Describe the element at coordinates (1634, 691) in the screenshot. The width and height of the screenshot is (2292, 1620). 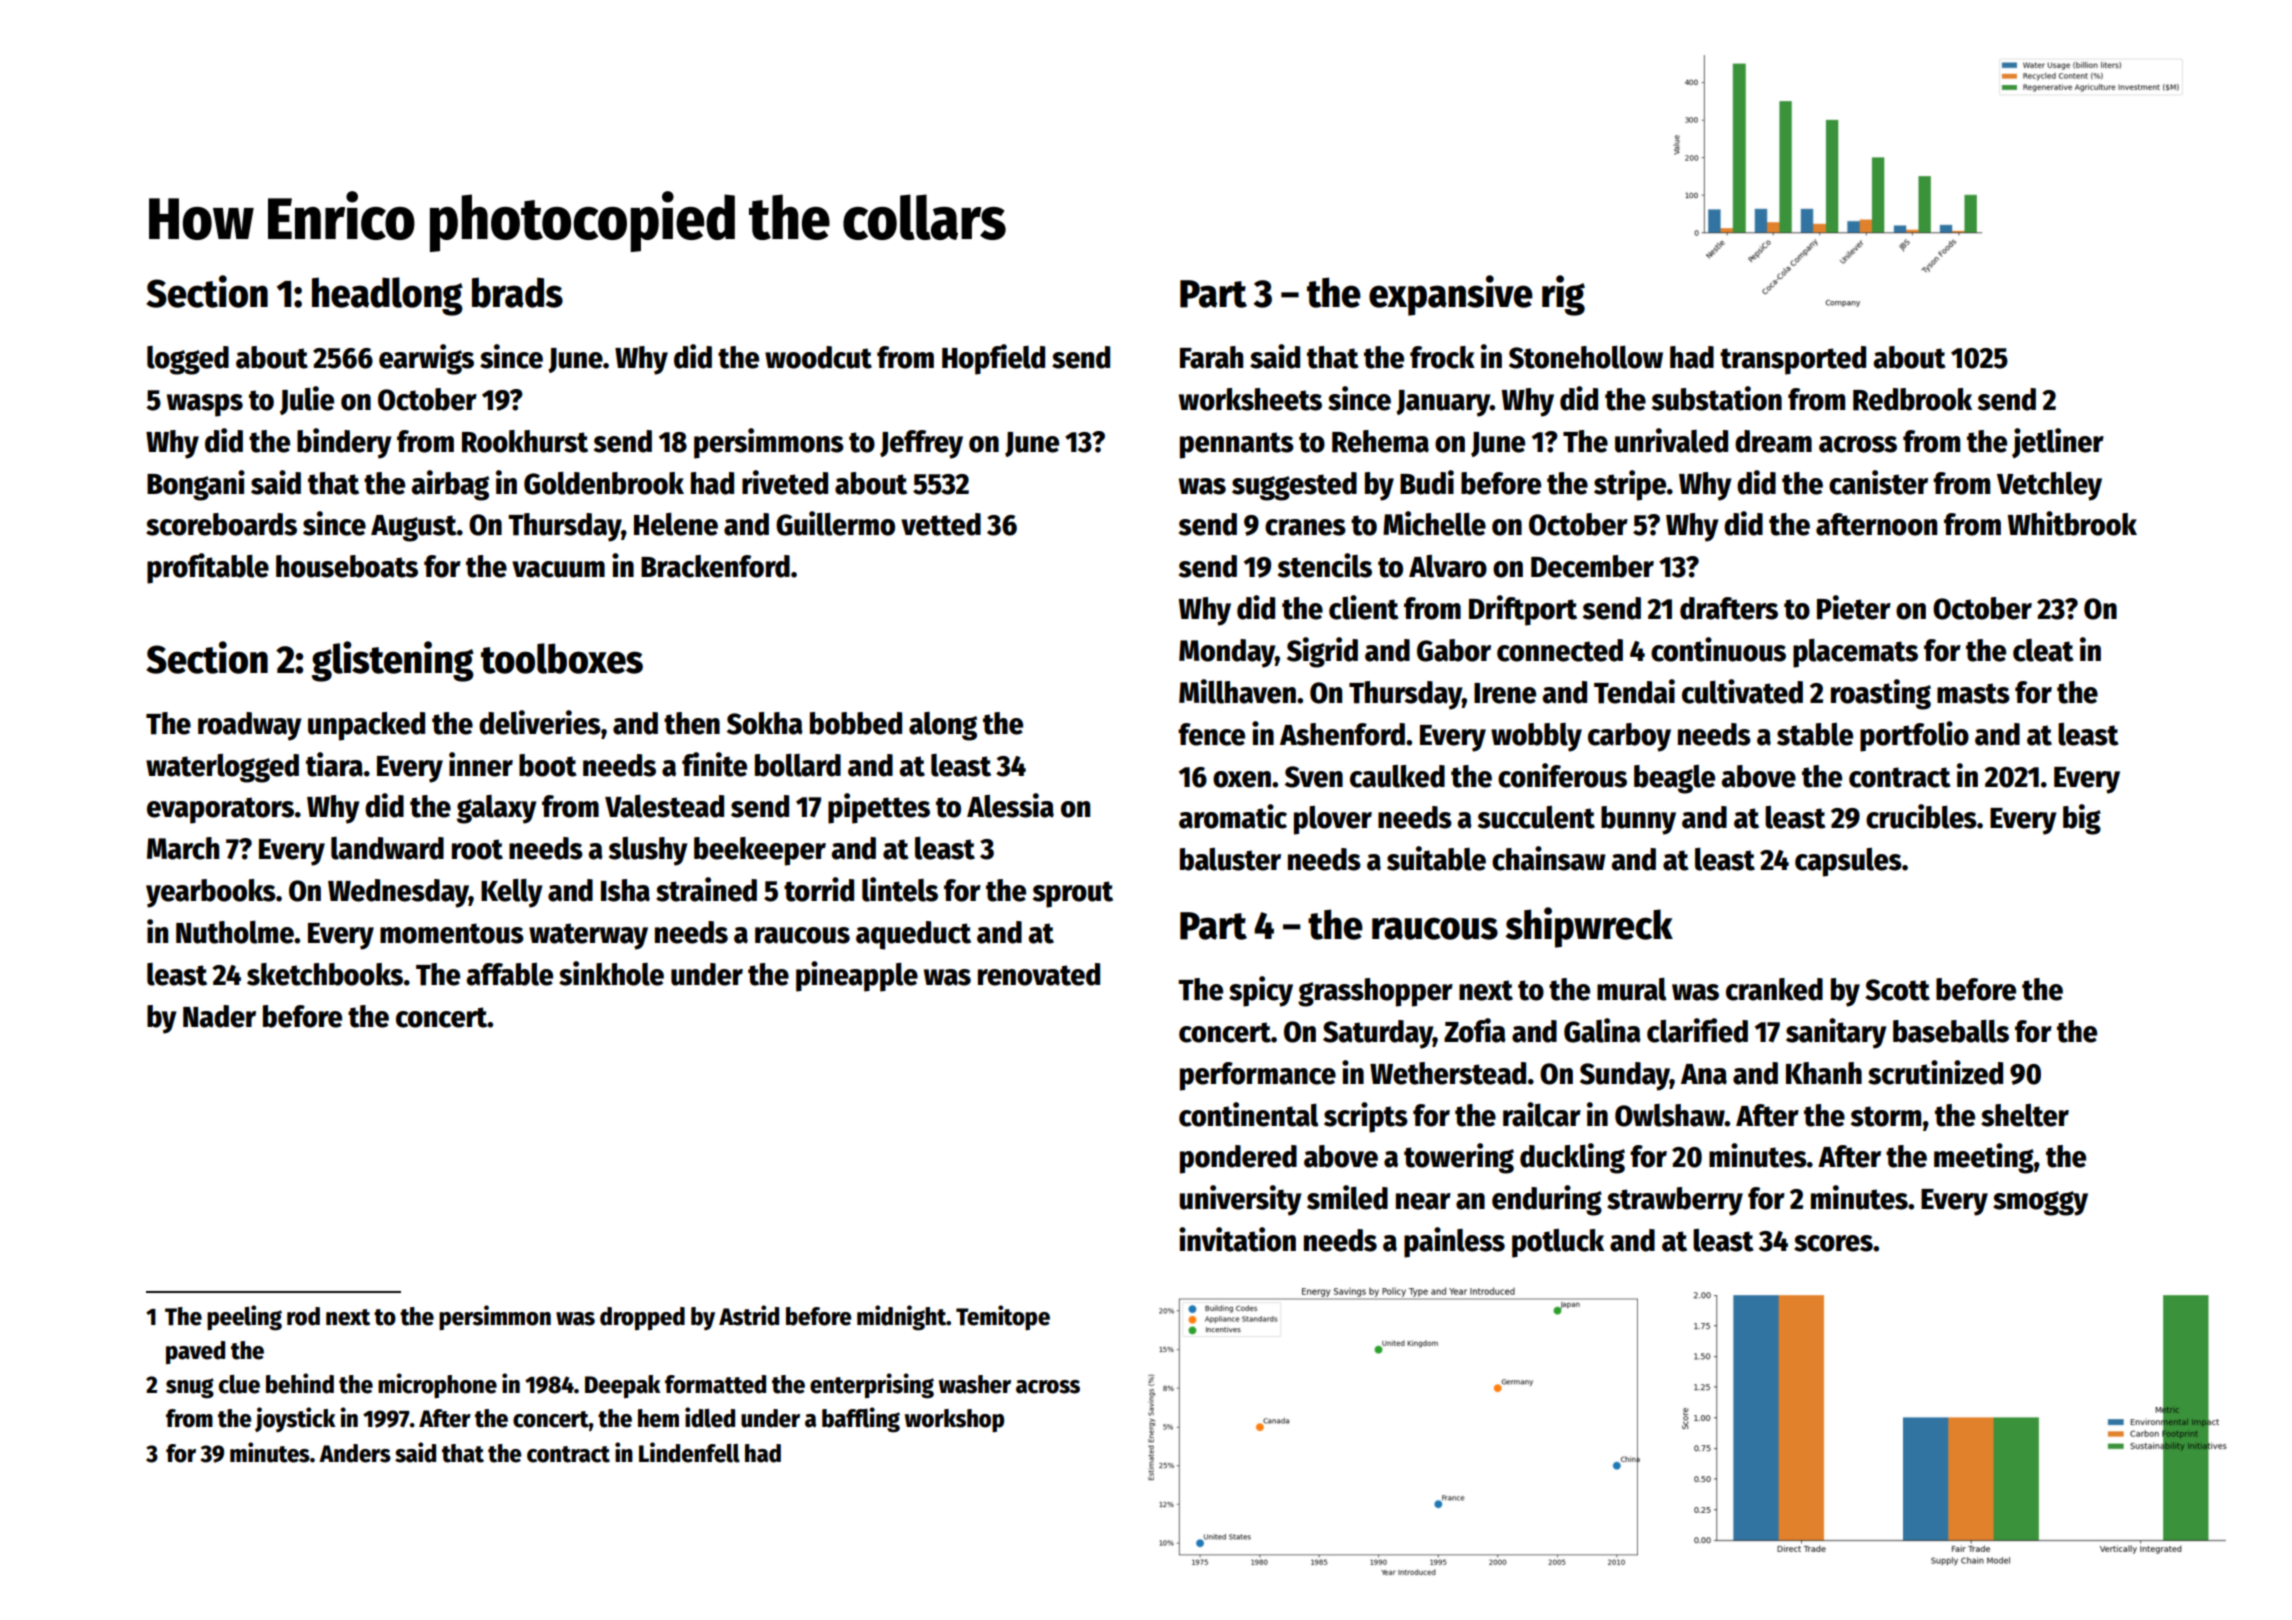
I see `Tendai` at that location.
